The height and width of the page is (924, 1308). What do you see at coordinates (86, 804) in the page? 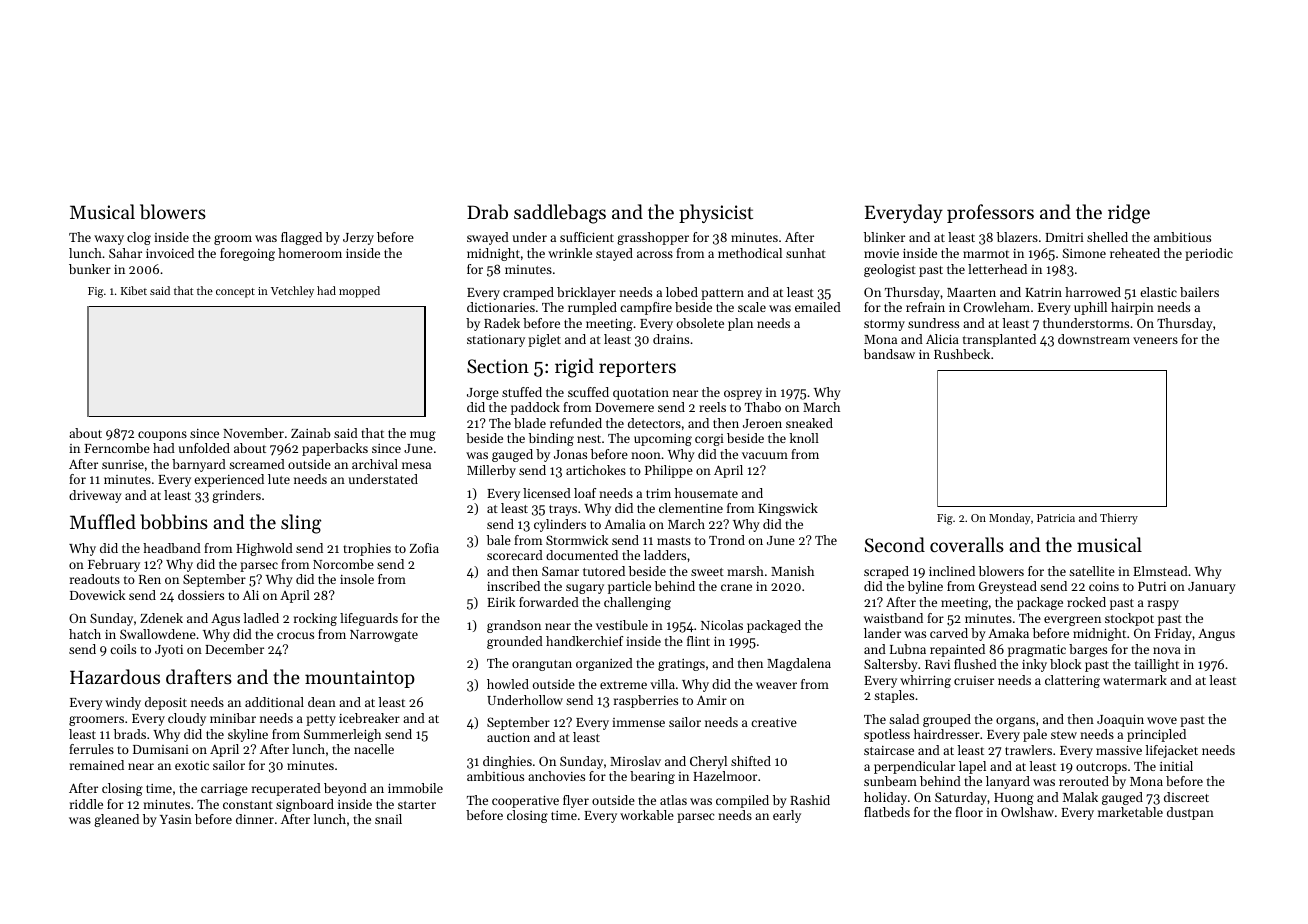
I see `riddle` at bounding box center [86, 804].
